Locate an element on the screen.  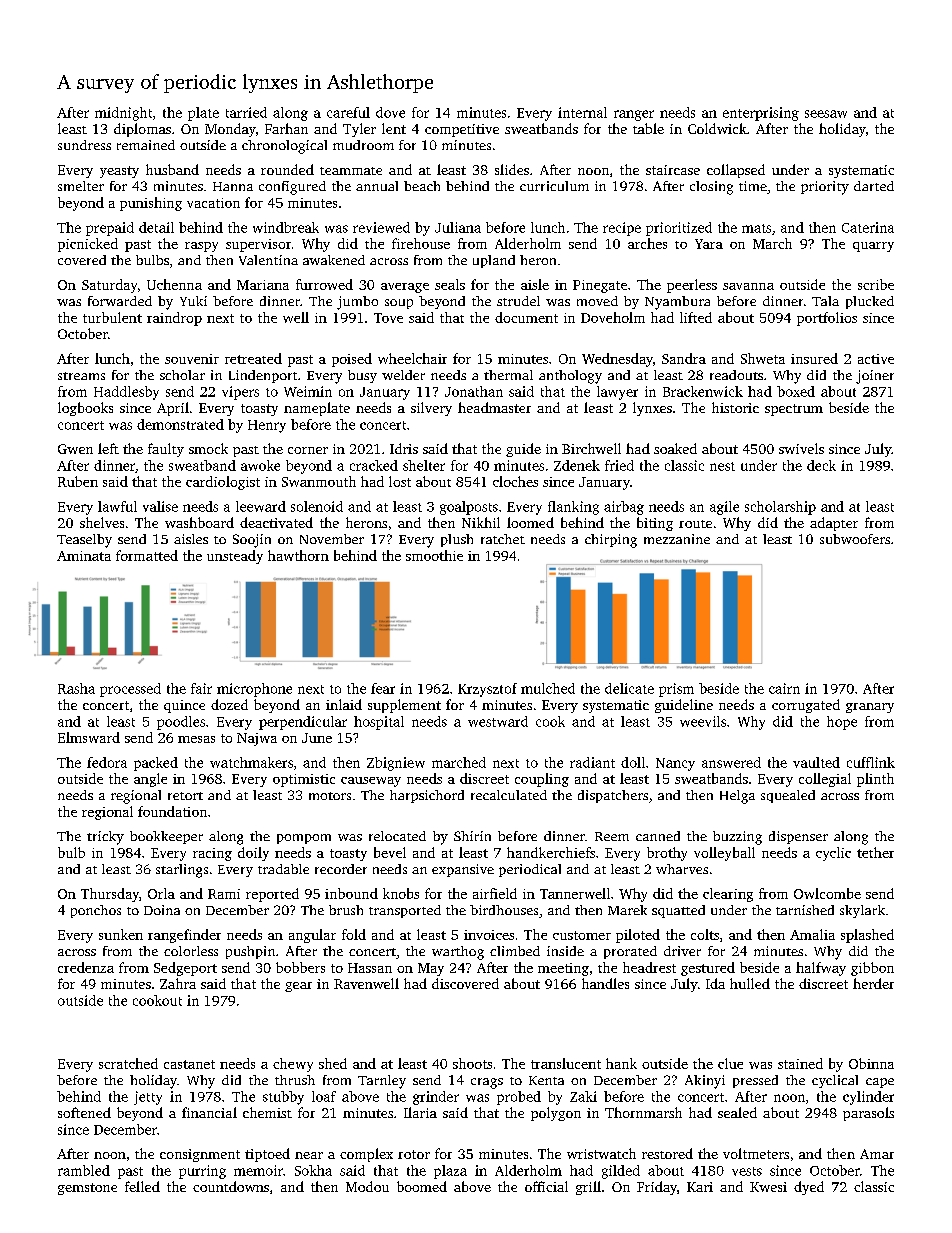
swivels is located at coordinates (801, 448).
